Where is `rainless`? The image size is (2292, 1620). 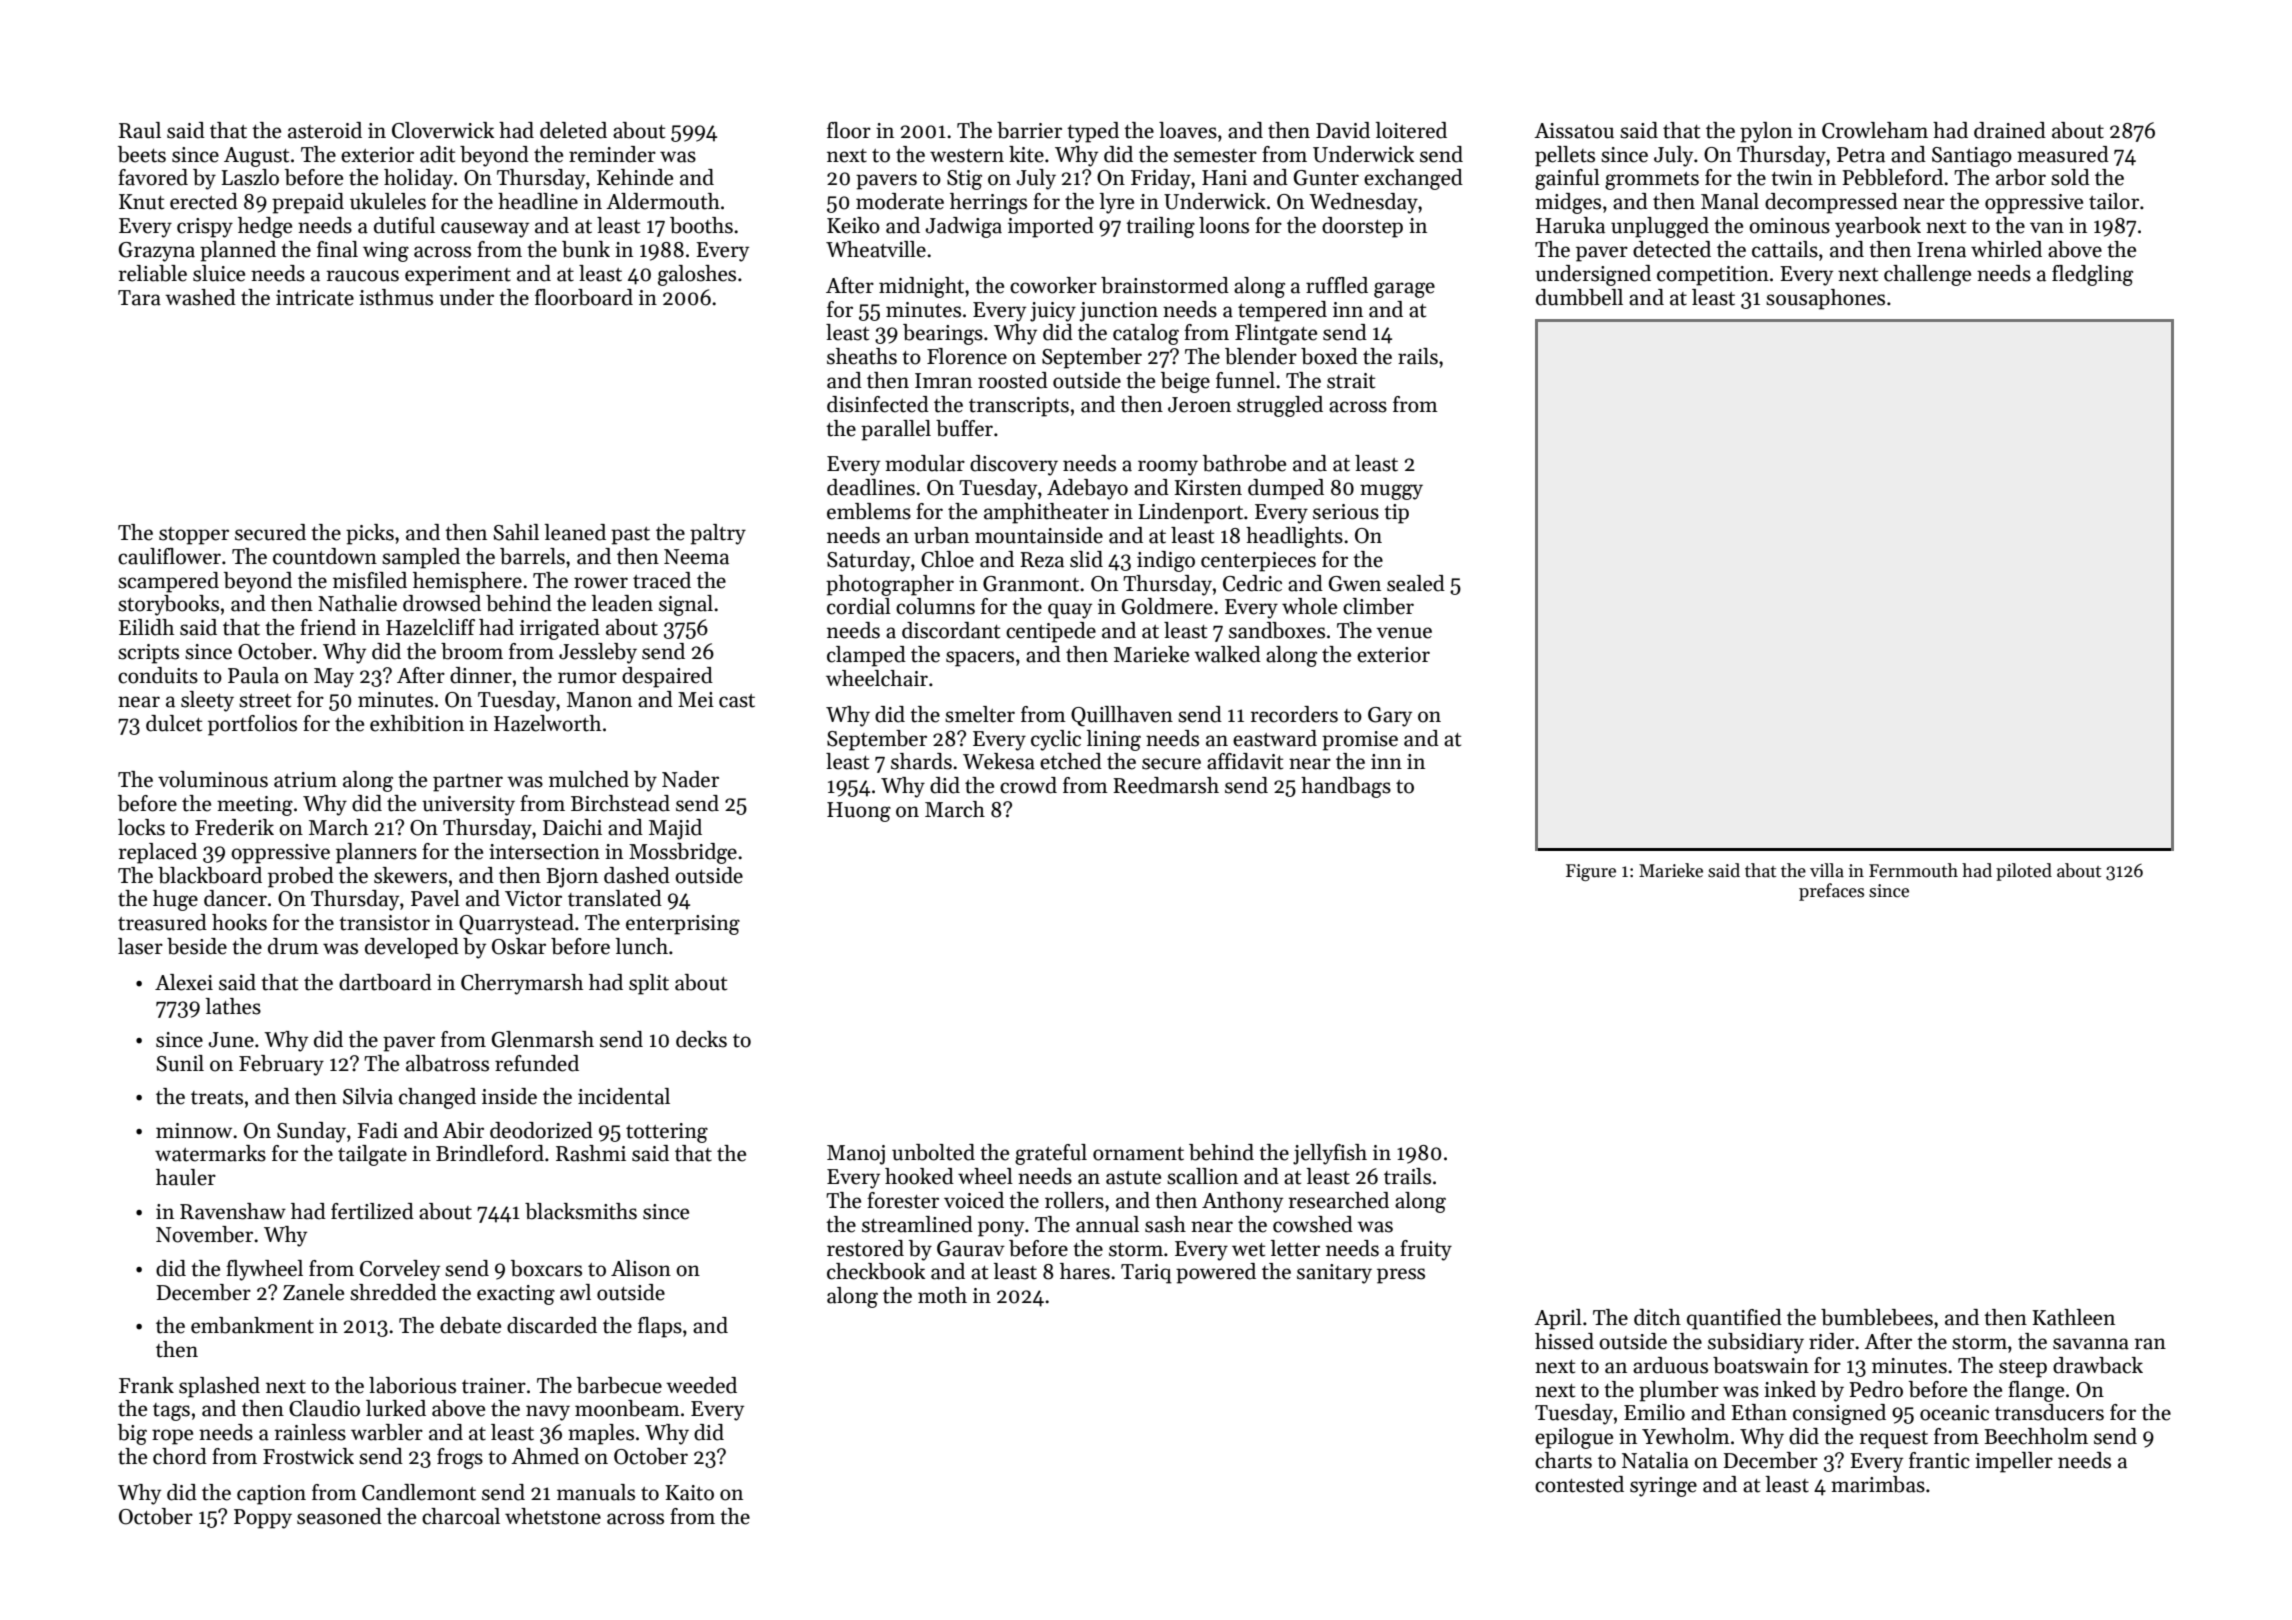
rainless is located at coordinates (310, 1432).
